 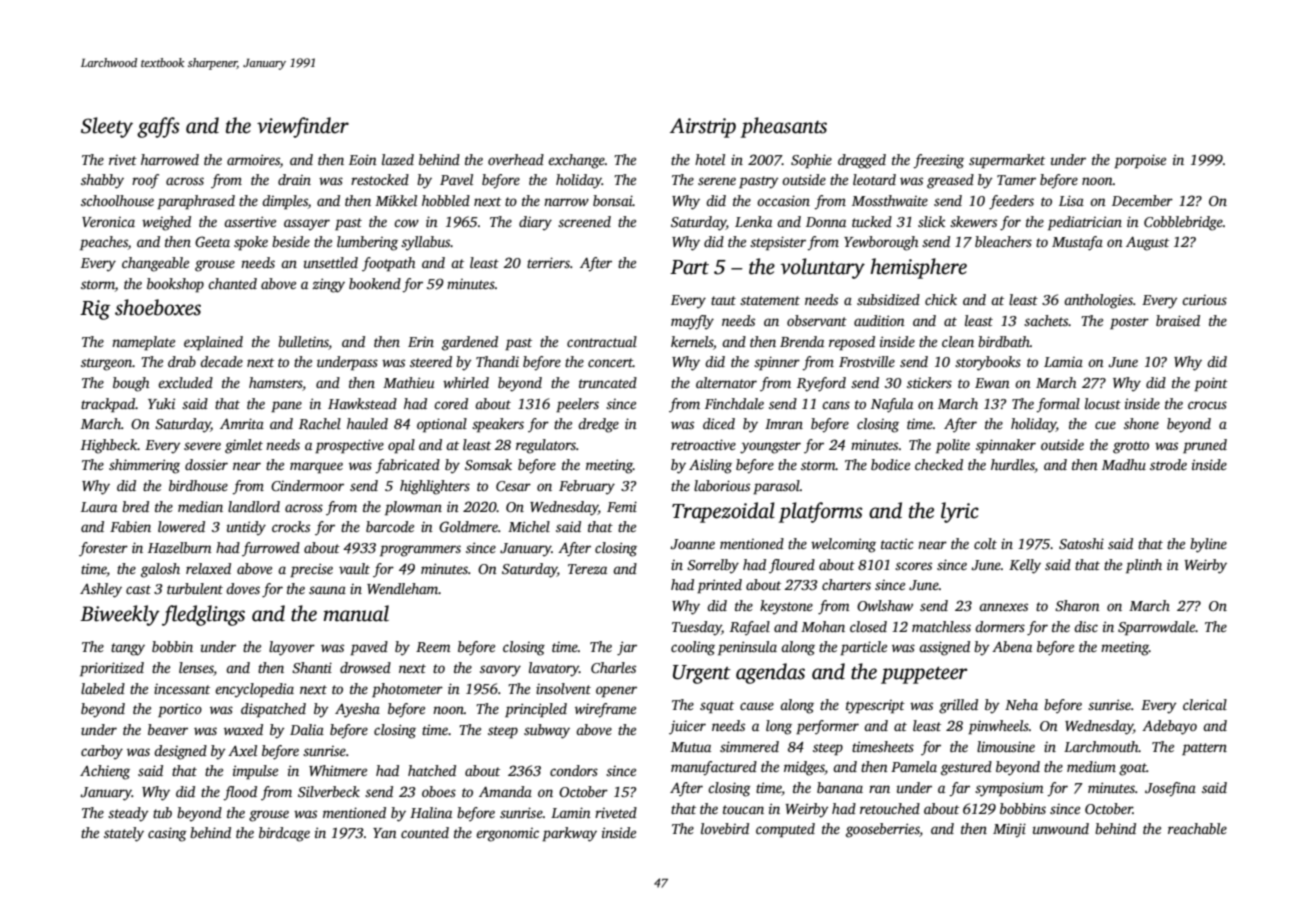 I want to click on bonsai, so click(x=613, y=200).
